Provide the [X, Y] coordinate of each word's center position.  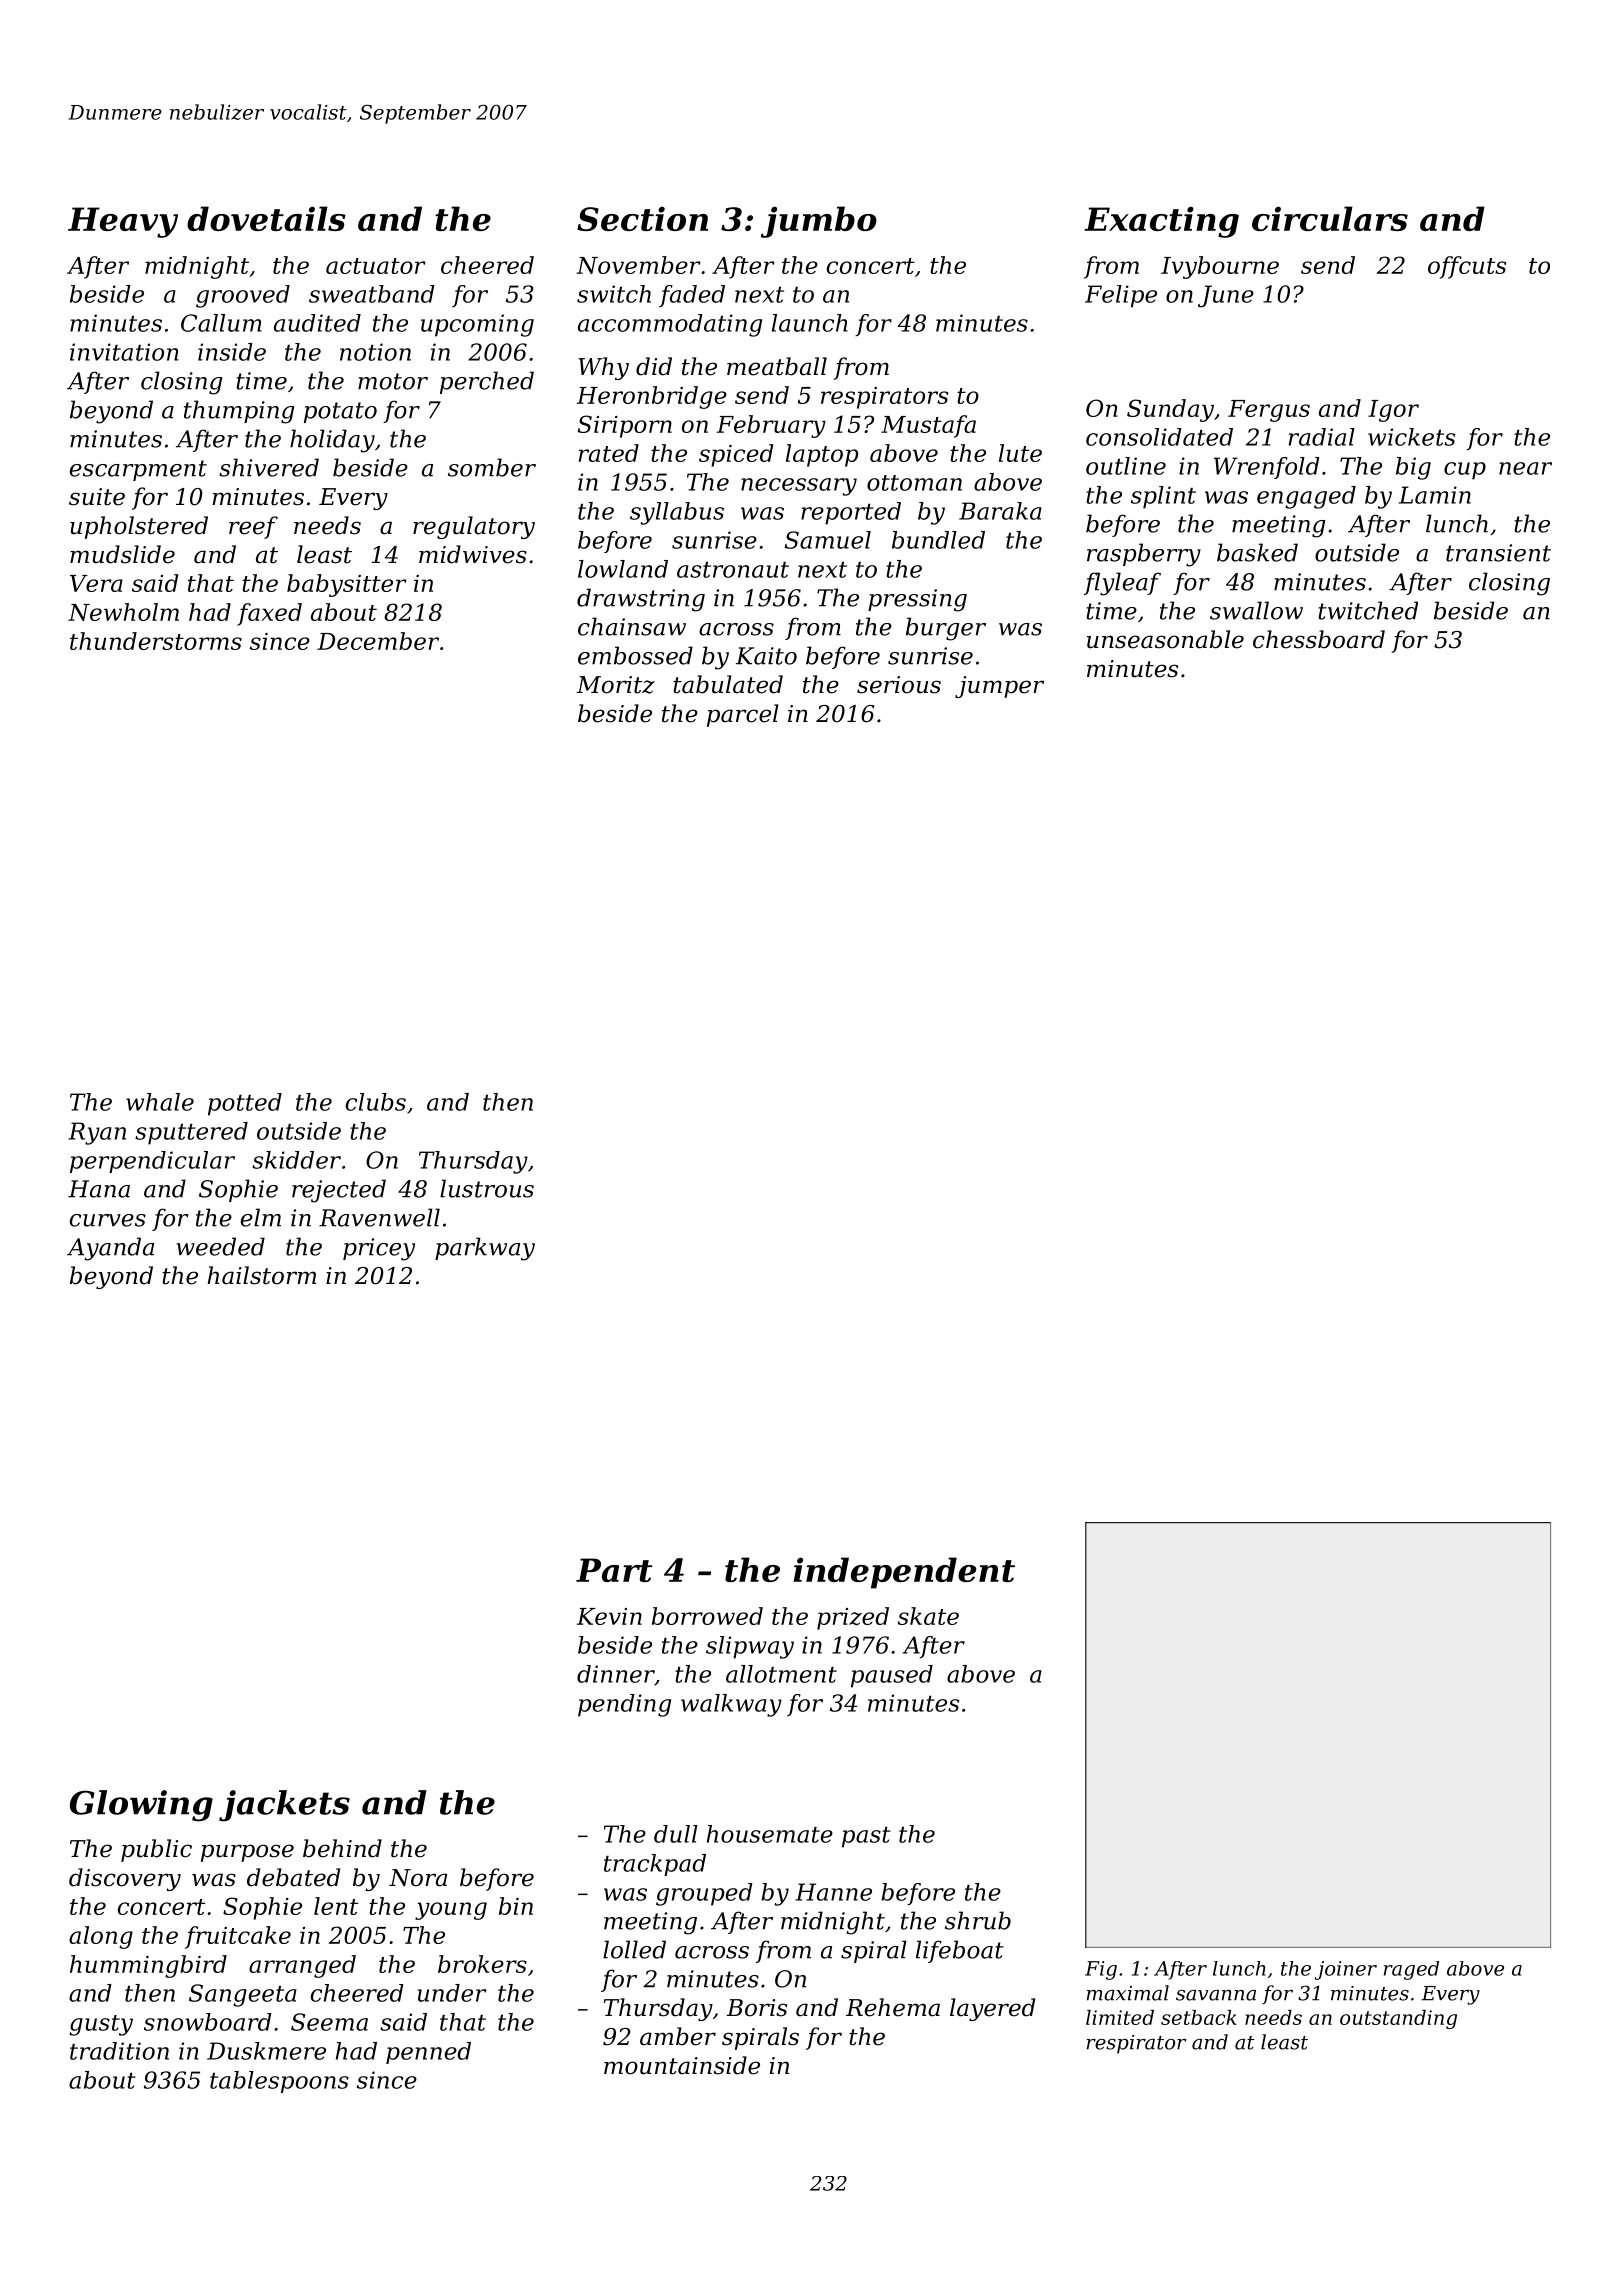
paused [892, 1676]
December [378, 641]
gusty [101, 2025]
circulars [1330, 218]
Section [642, 218]
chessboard [1319, 639]
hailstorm [261, 1275]
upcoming [477, 325]
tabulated [728, 684]
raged [1411, 1970]
